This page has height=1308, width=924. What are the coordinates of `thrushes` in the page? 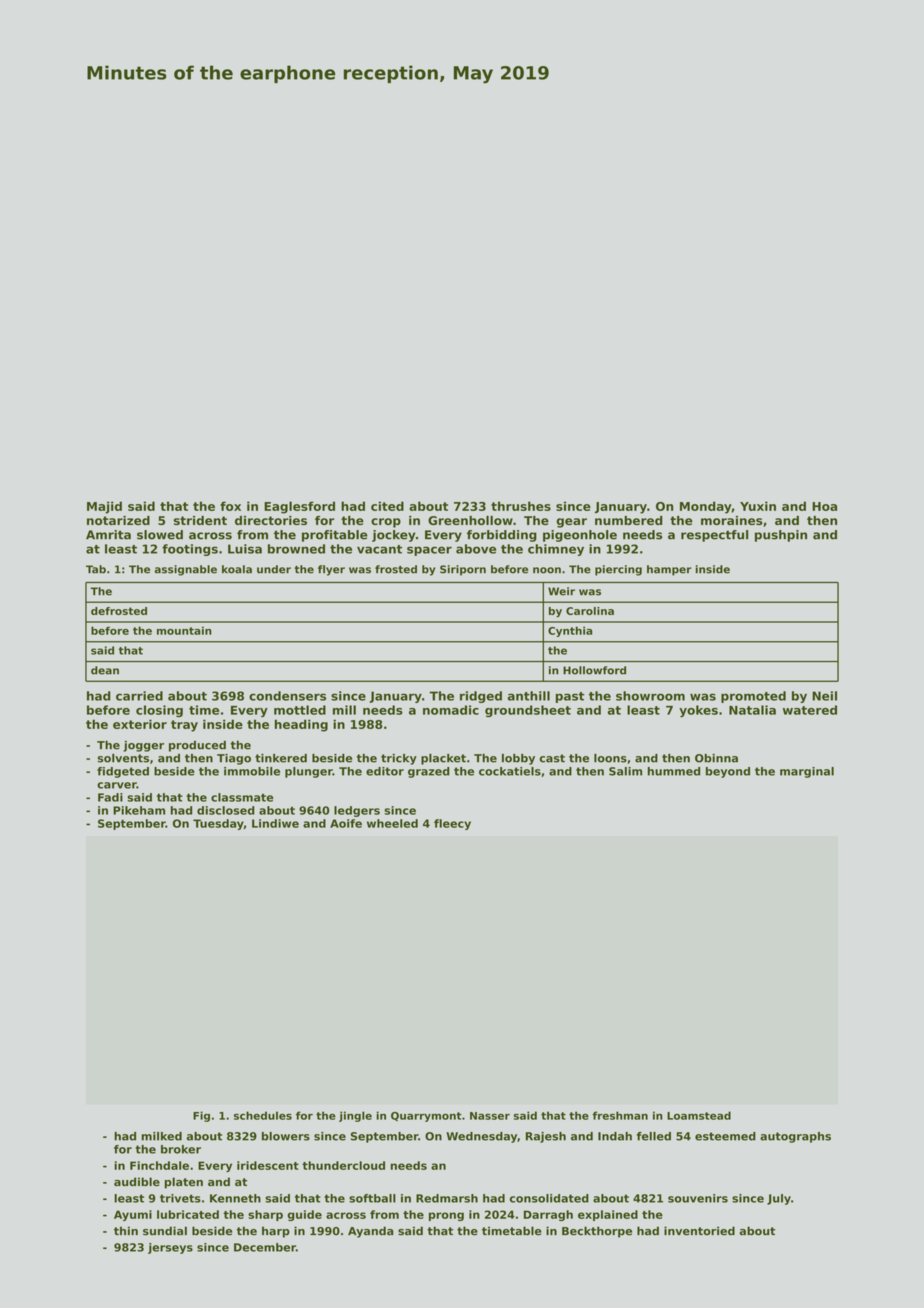 It's located at (521, 506).
